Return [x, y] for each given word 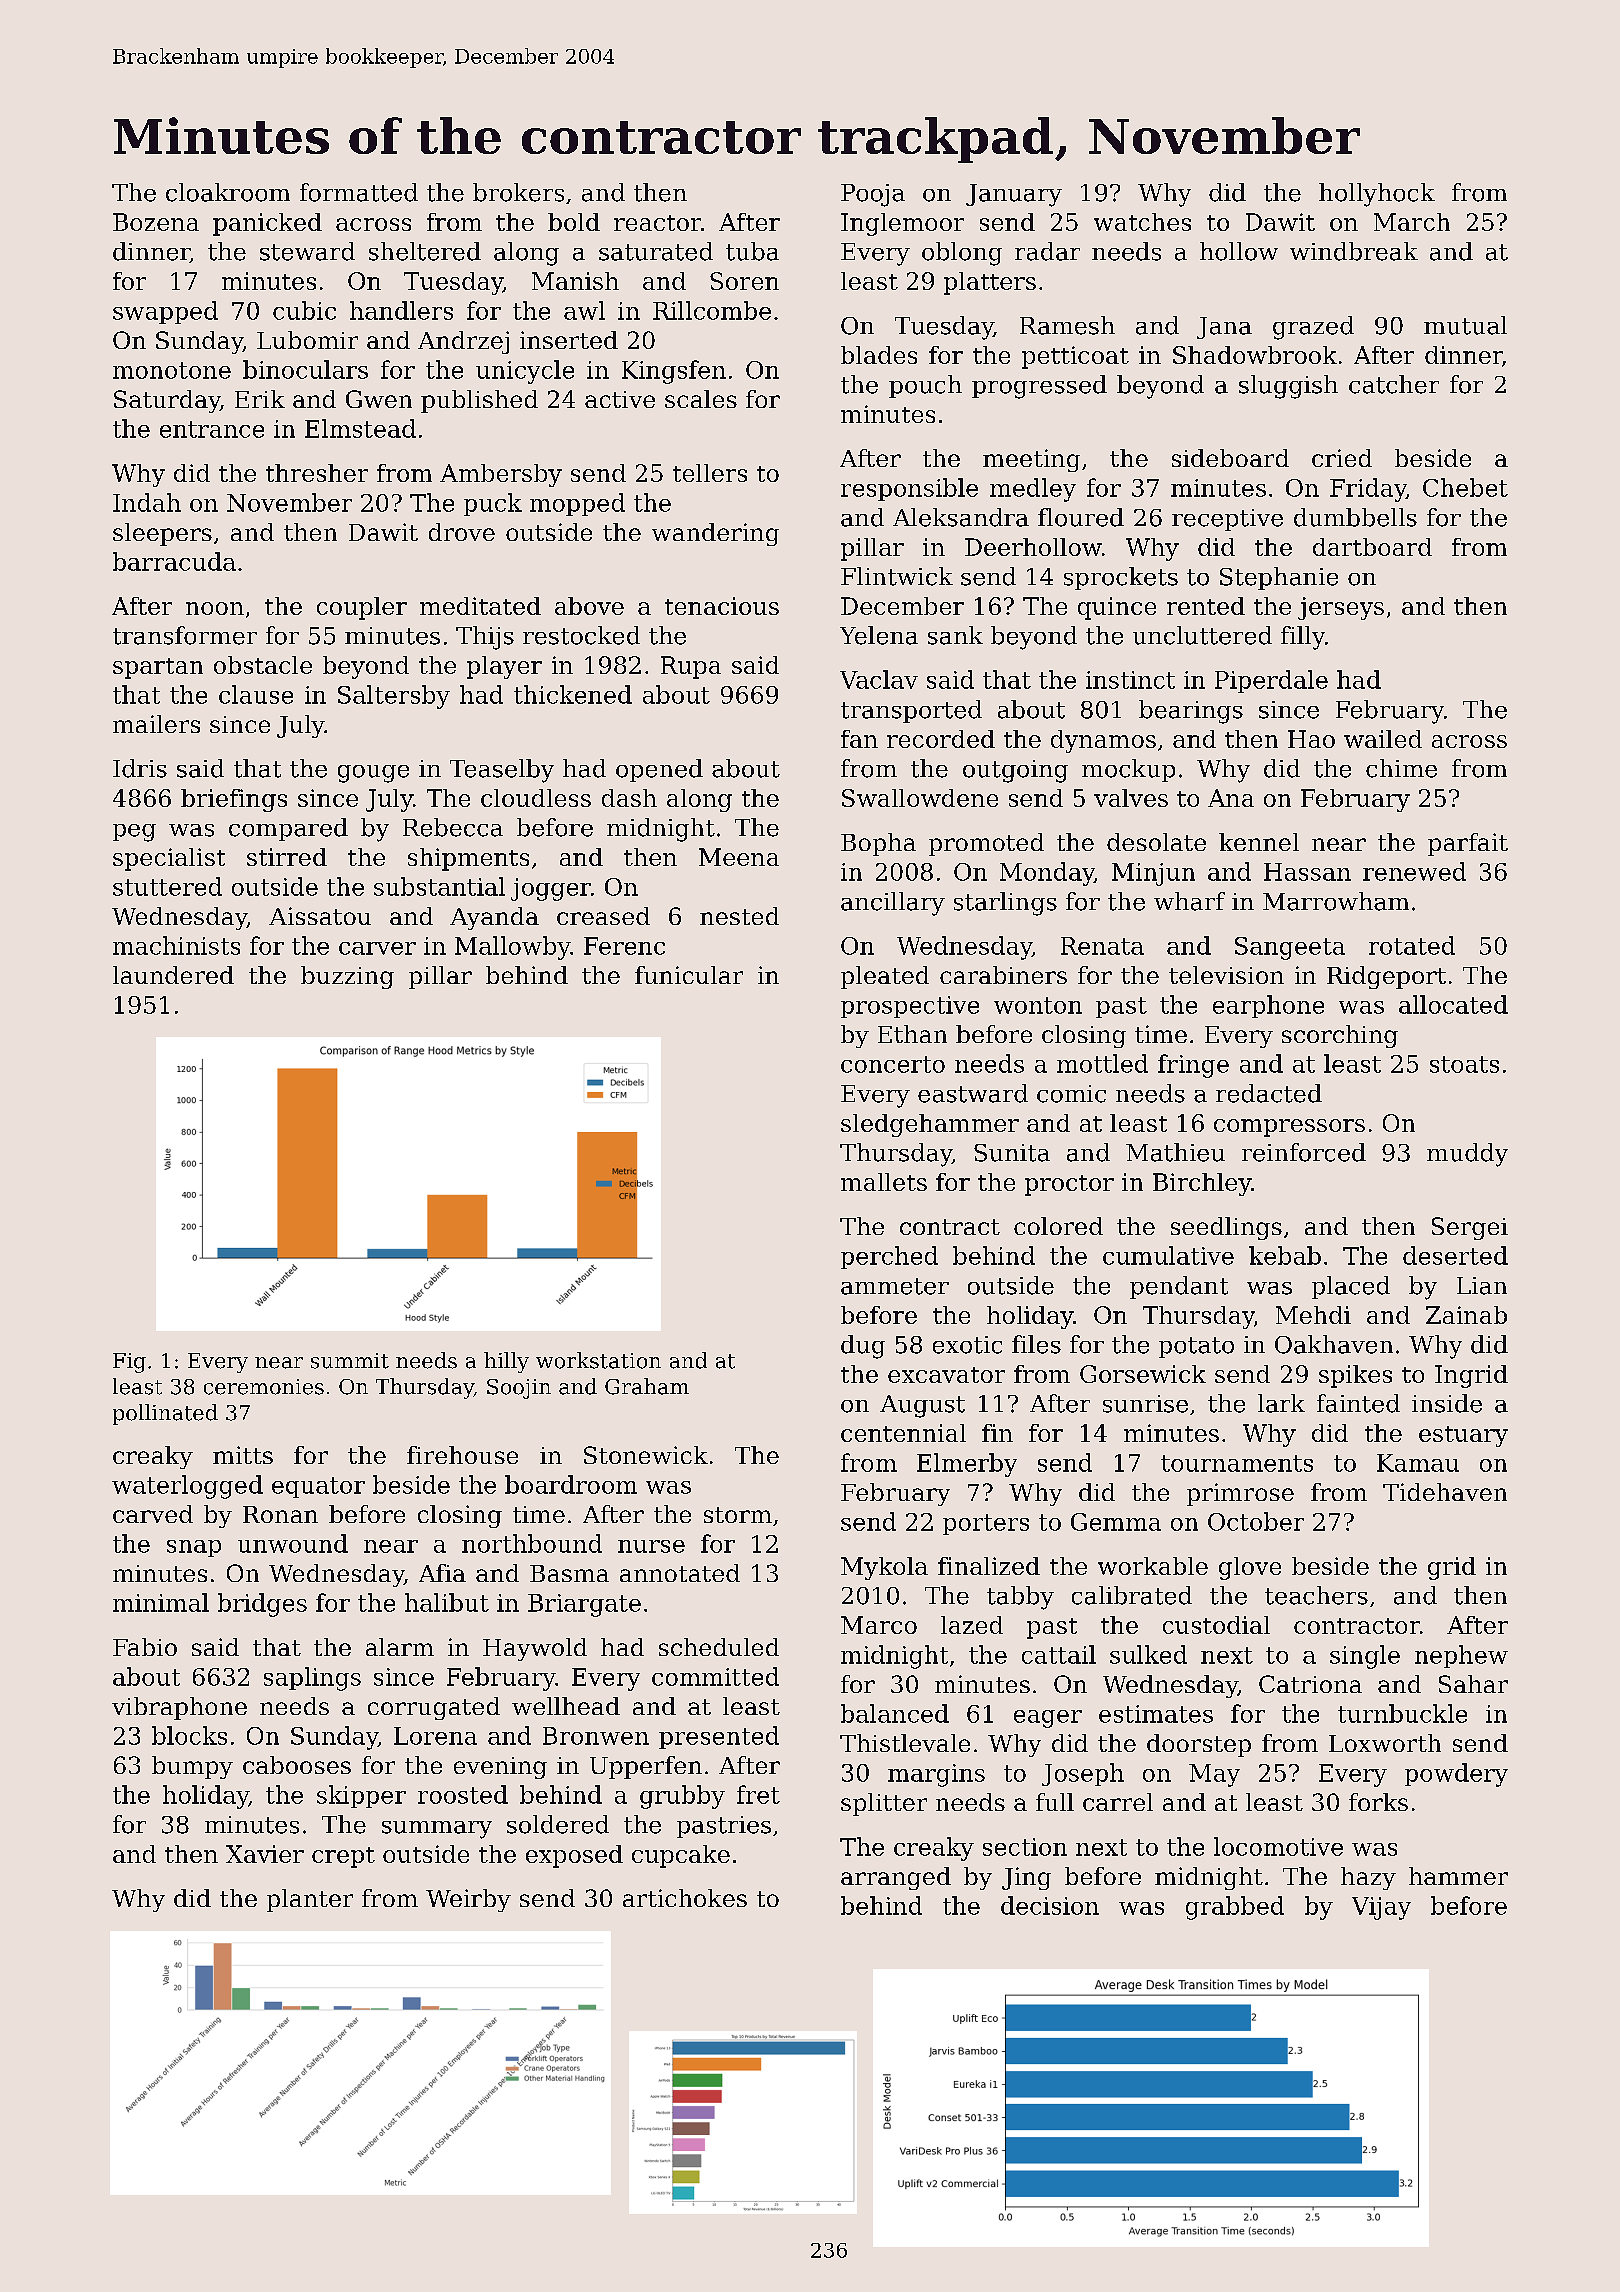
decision [1050, 1905]
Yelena [879, 635]
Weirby [468, 1900]
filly [1303, 638]
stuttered [167, 886]
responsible [909, 489]
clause [256, 694]
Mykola [884, 1568]
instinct [1130, 680]
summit [350, 1361]
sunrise [1145, 1404]
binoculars [305, 369]
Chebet [1465, 487]
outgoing [1015, 771]
